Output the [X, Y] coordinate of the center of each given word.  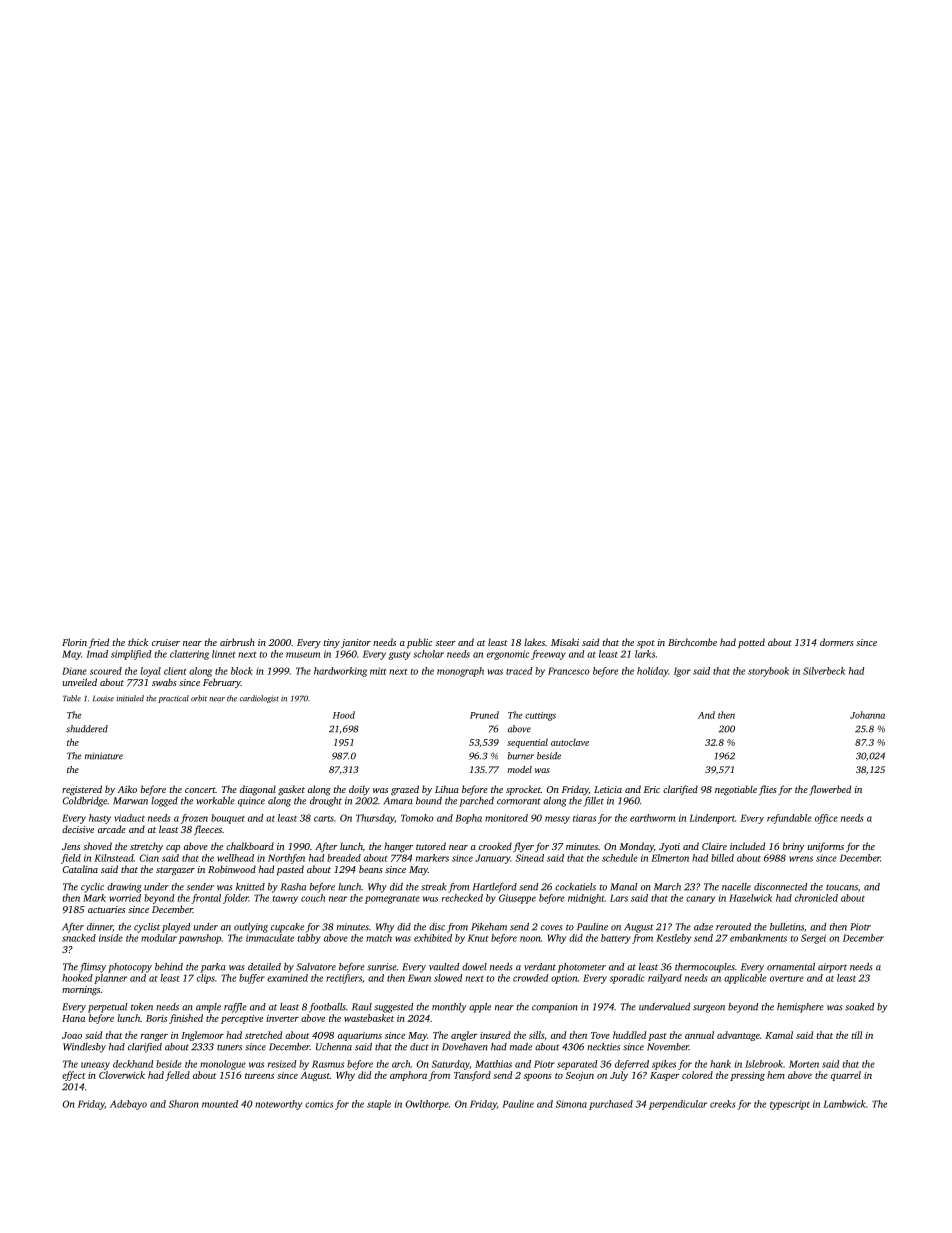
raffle [235, 1008]
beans [371, 869]
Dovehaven [465, 1047]
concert [200, 790]
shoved [97, 846]
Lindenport [712, 819]
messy [557, 820]
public [419, 643]
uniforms [826, 847]
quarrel [846, 1076]
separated [577, 1065]
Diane [74, 671]
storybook [768, 672]
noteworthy [278, 1105]
